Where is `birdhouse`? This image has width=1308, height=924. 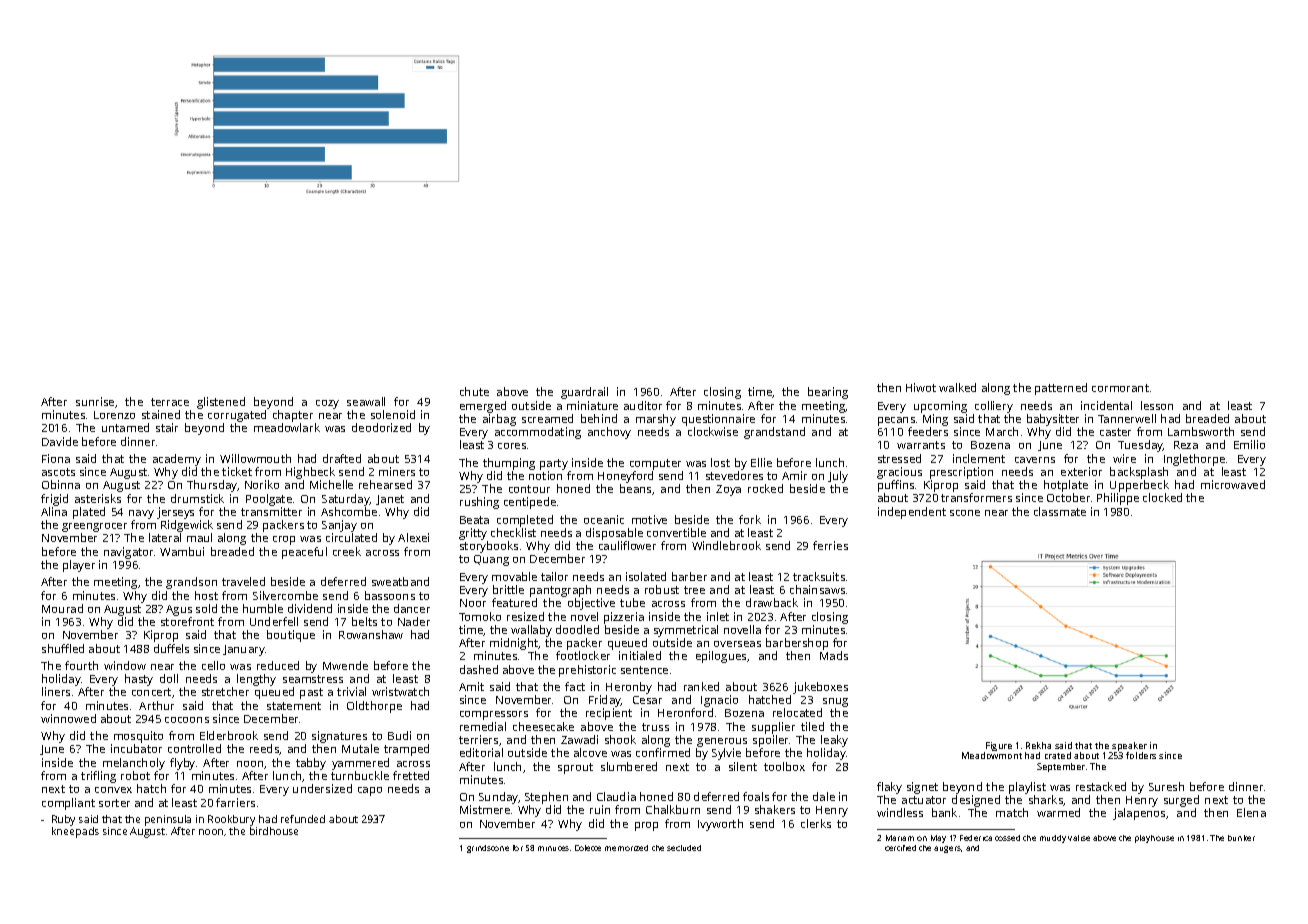
birdhouse is located at coordinates (274, 831).
